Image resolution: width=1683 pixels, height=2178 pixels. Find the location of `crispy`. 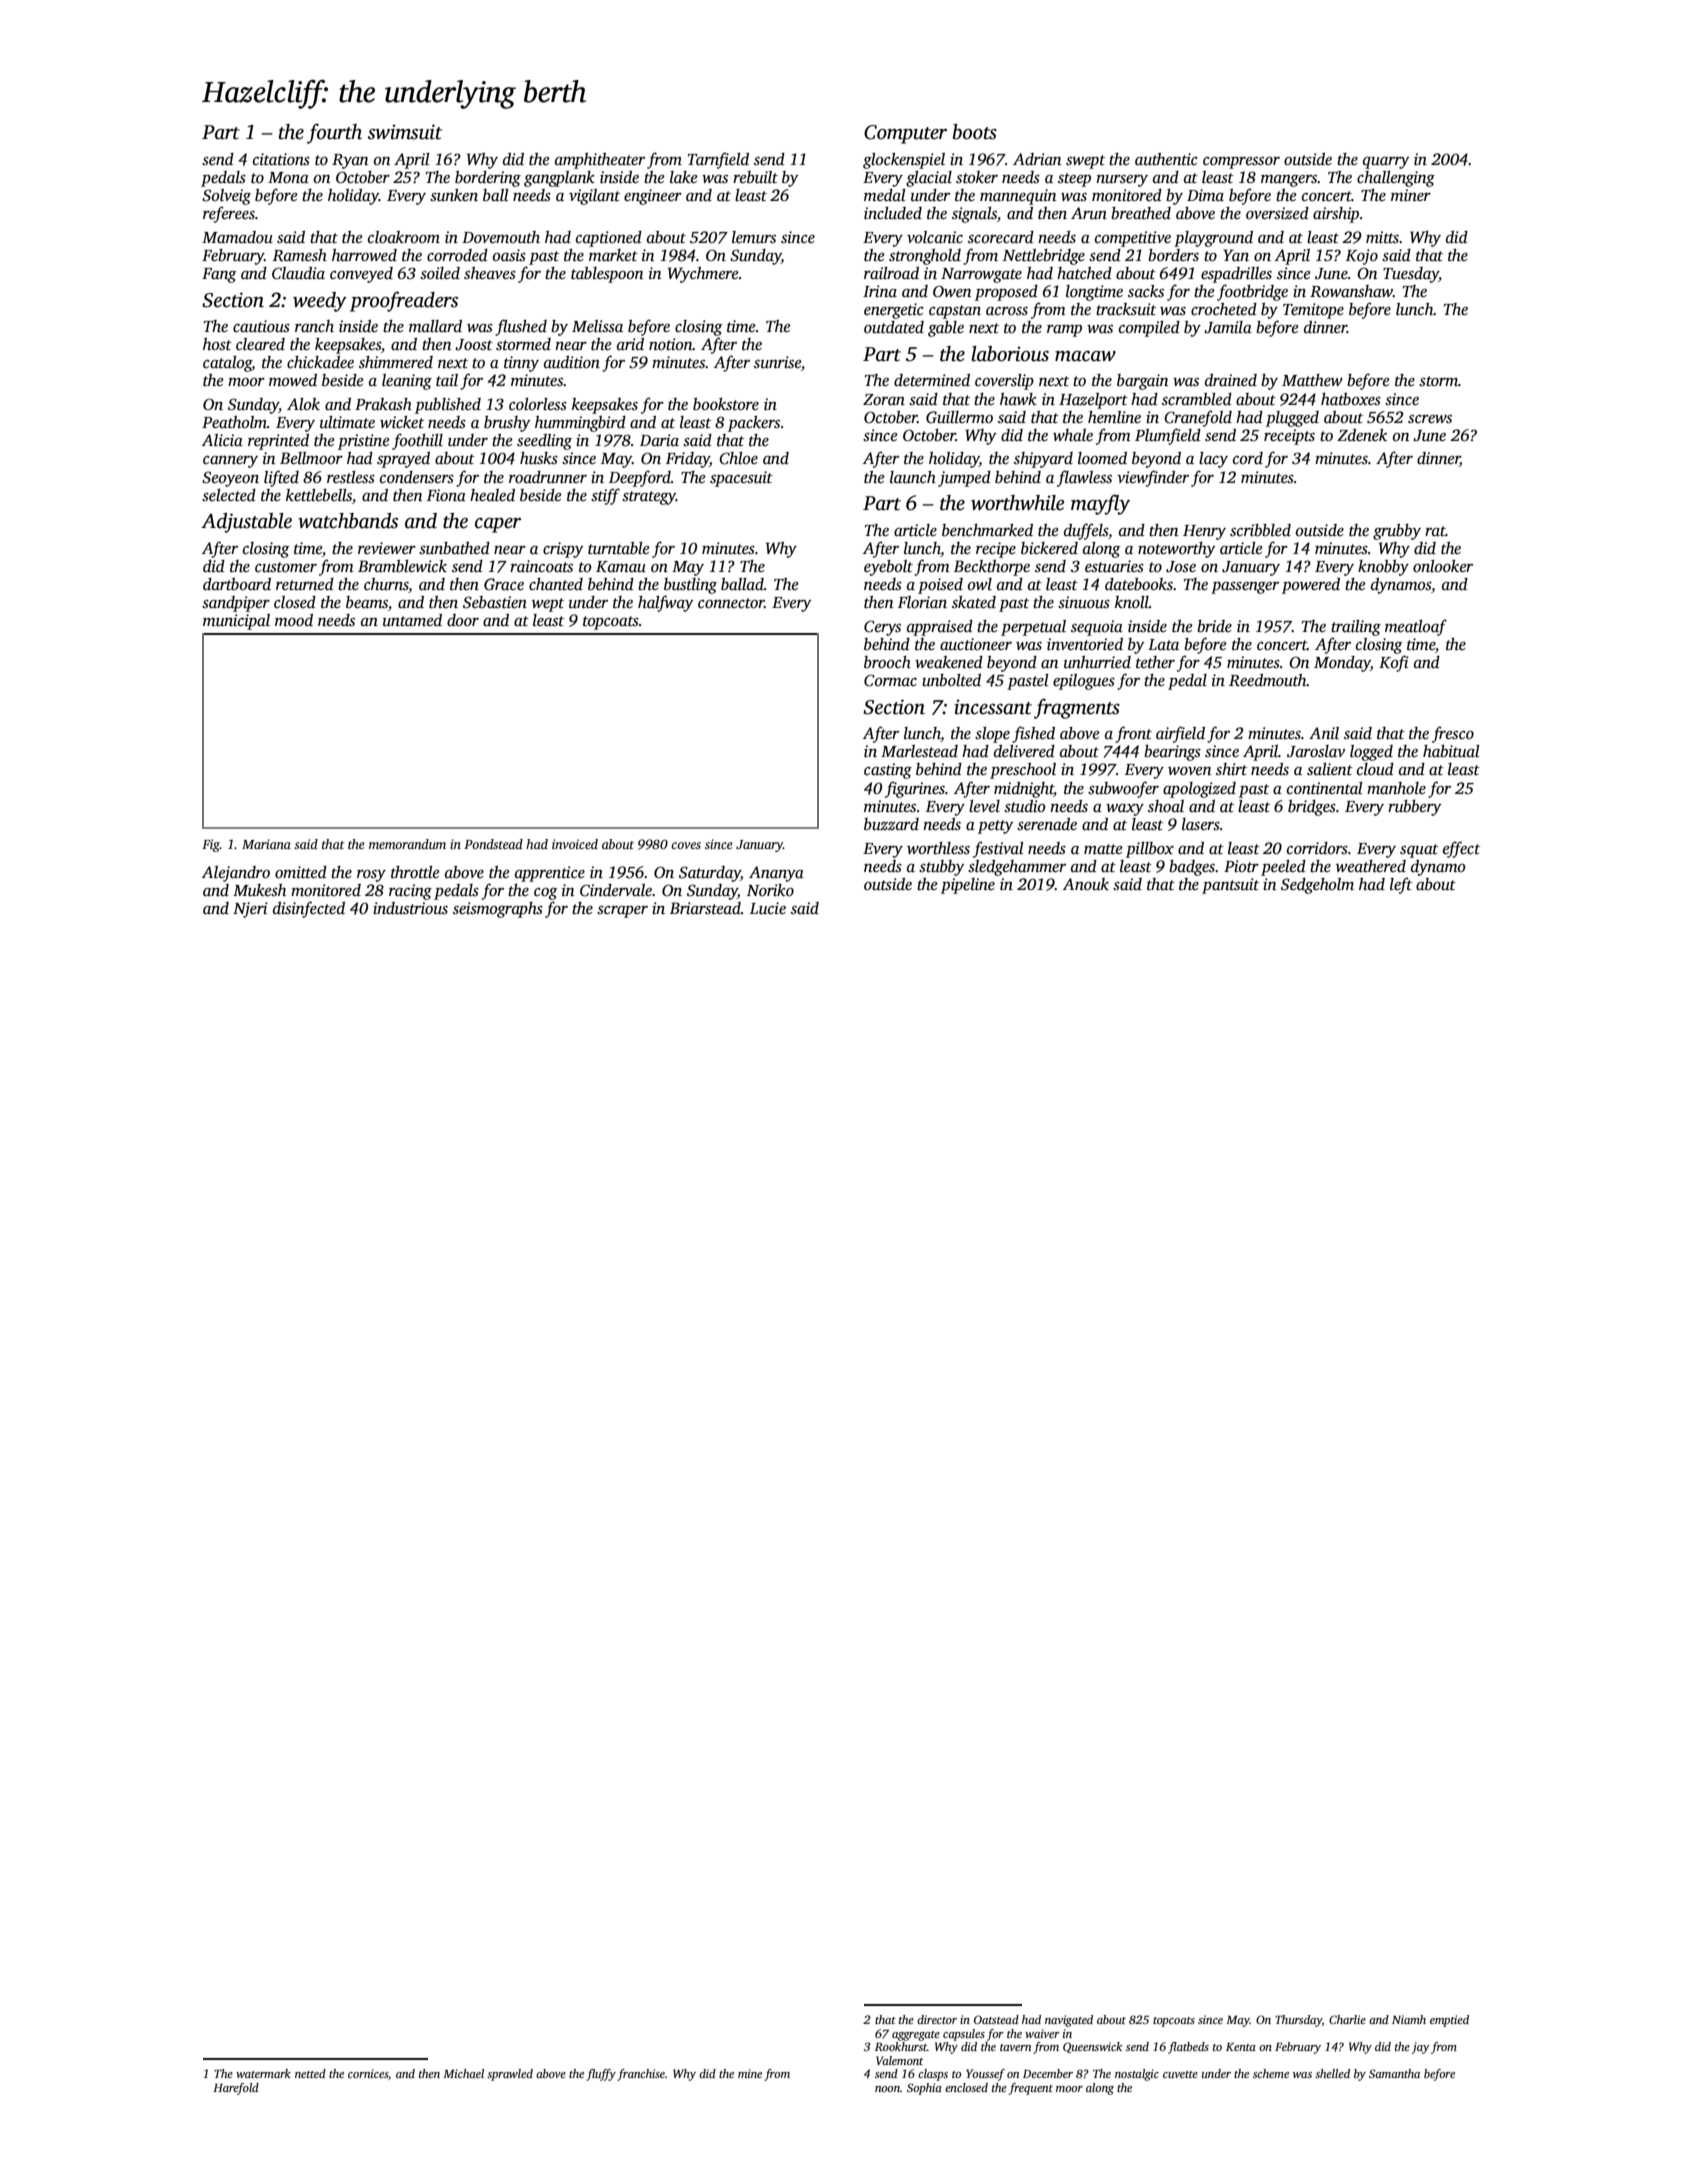

crispy is located at coordinates (563, 550).
